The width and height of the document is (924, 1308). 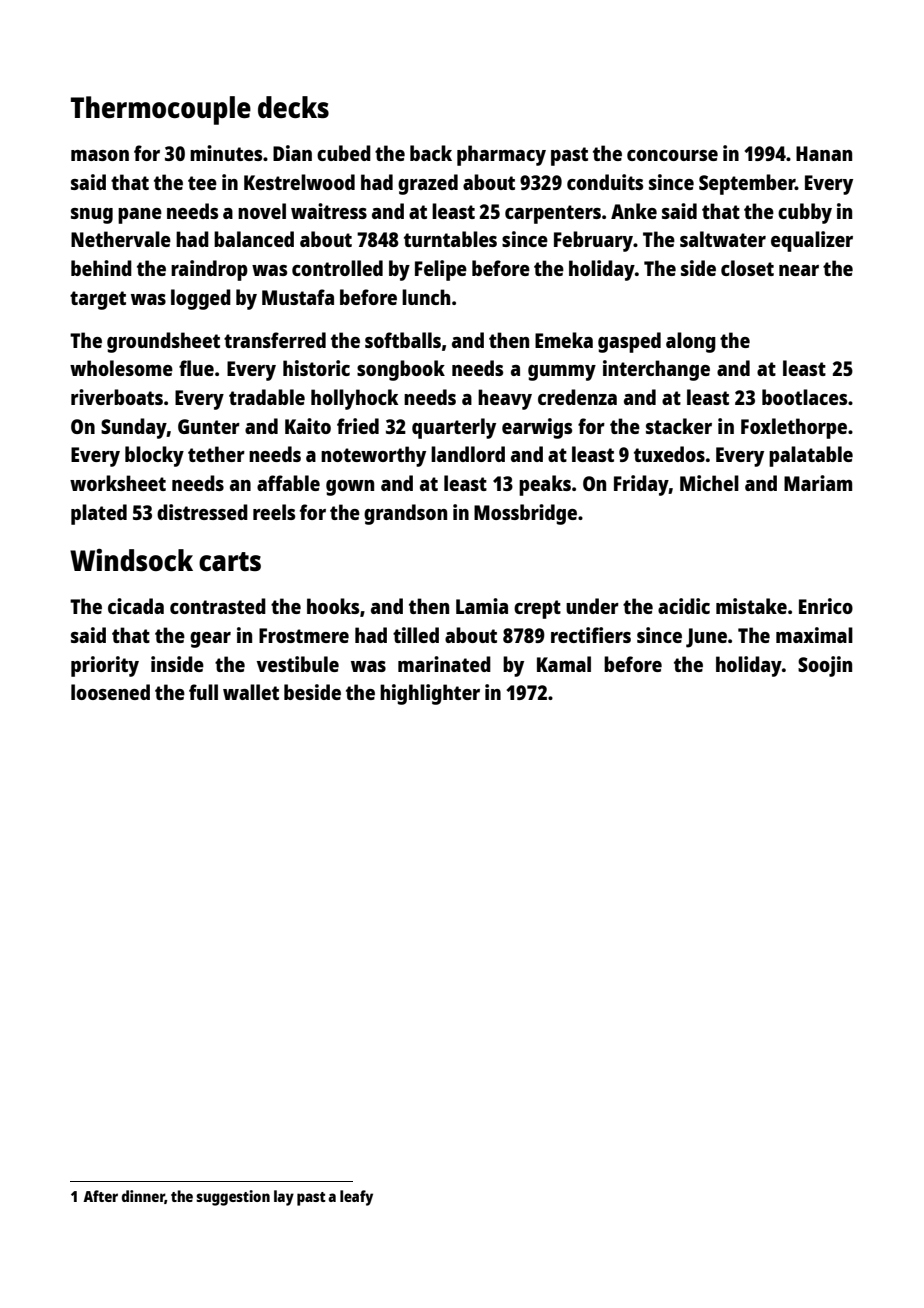 What do you see at coordinates (430, 694) in the document?
I see `highlighter` at bounding box center [430, 694].
